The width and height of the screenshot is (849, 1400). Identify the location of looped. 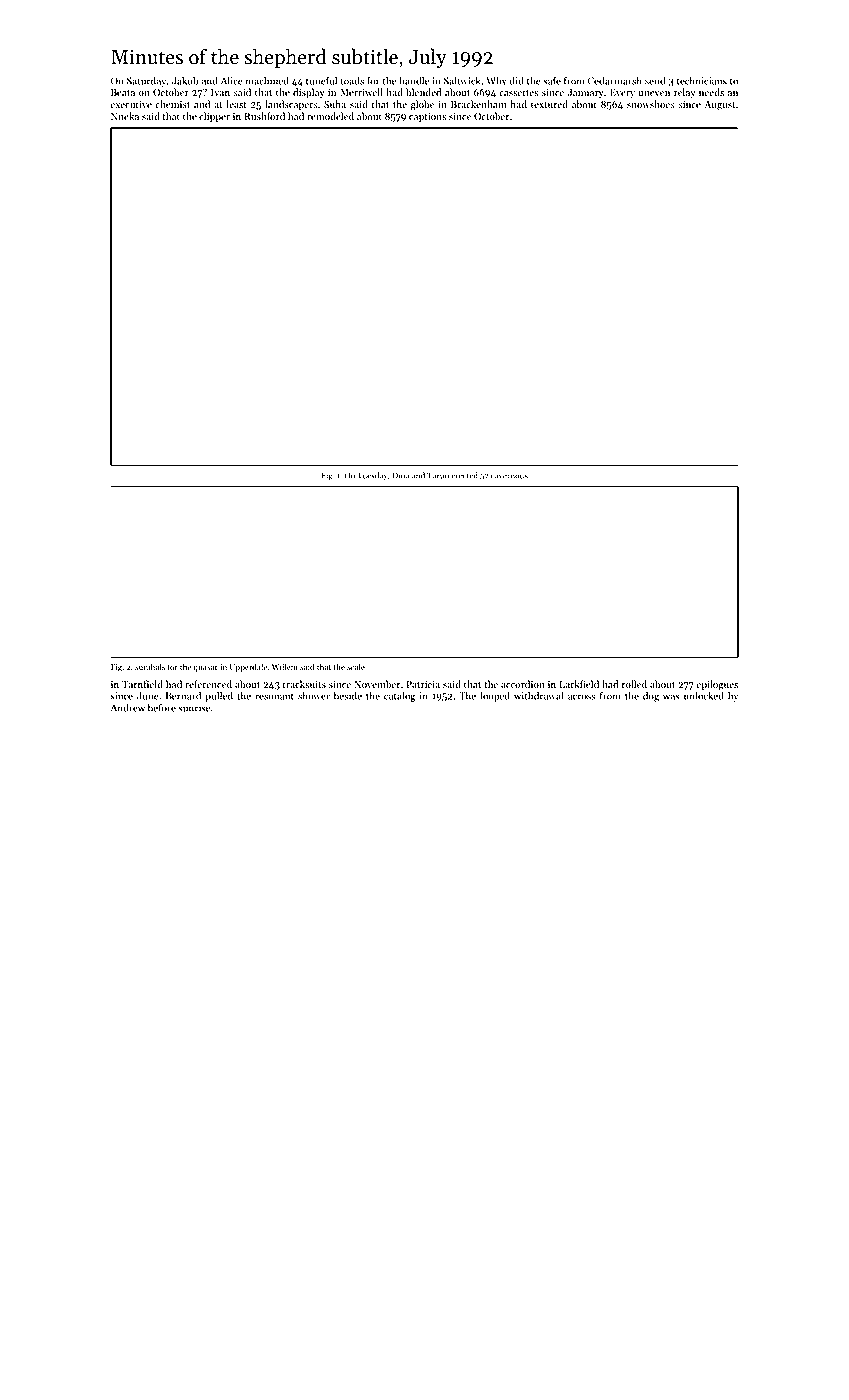
(495, 696).
